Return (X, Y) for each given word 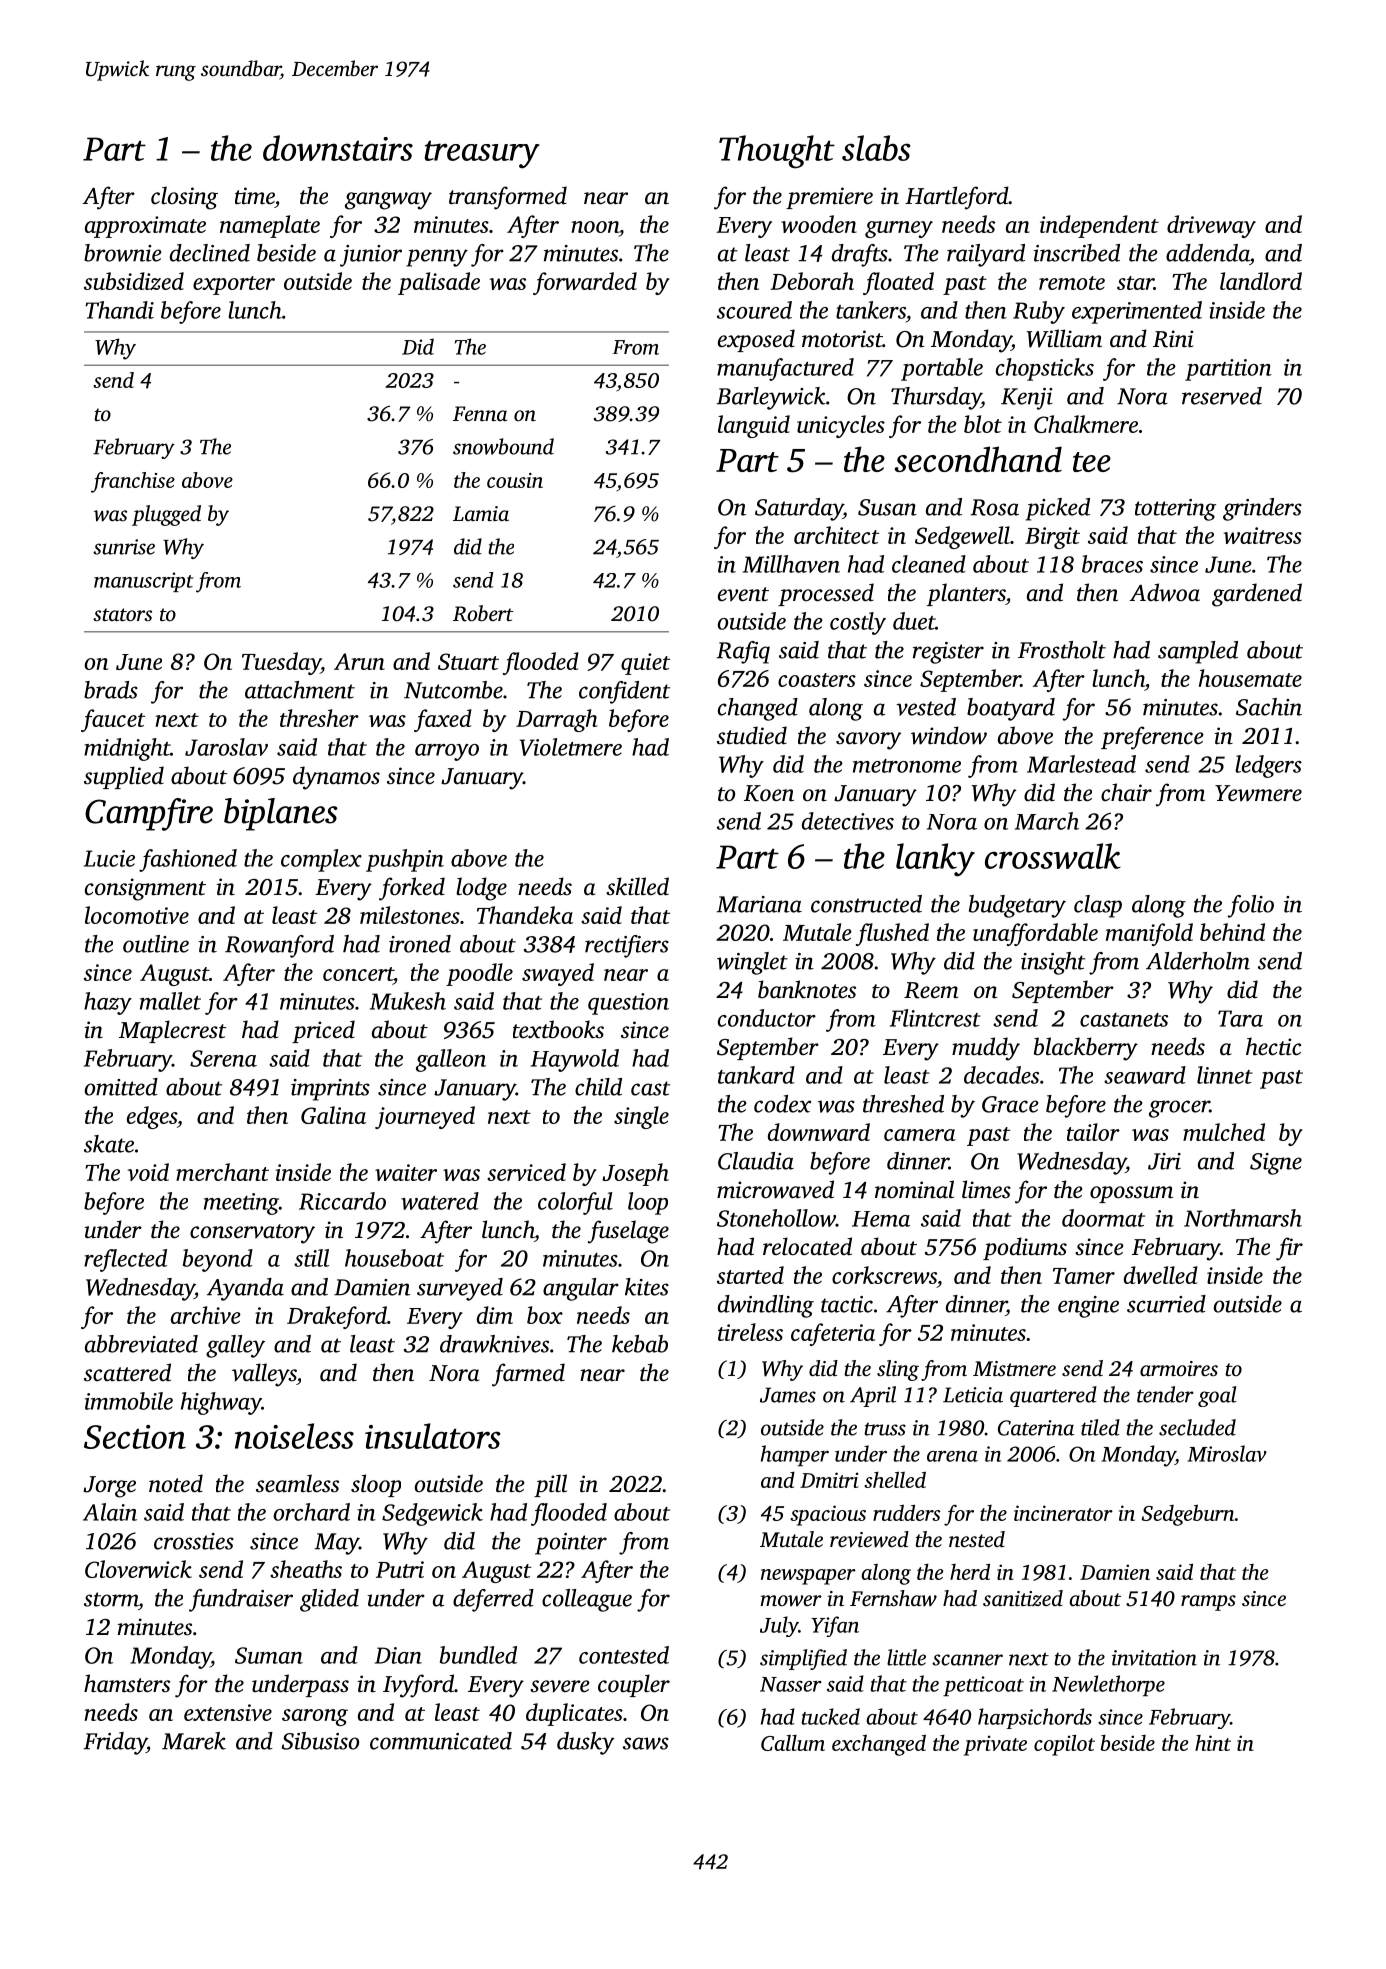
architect (836, 535)
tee (1092, 462)
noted (176, 1483)
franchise (133, 482)
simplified (803, 1659)
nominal (914, 1189)
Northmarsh (1243, 1218)
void (148, 1172)
